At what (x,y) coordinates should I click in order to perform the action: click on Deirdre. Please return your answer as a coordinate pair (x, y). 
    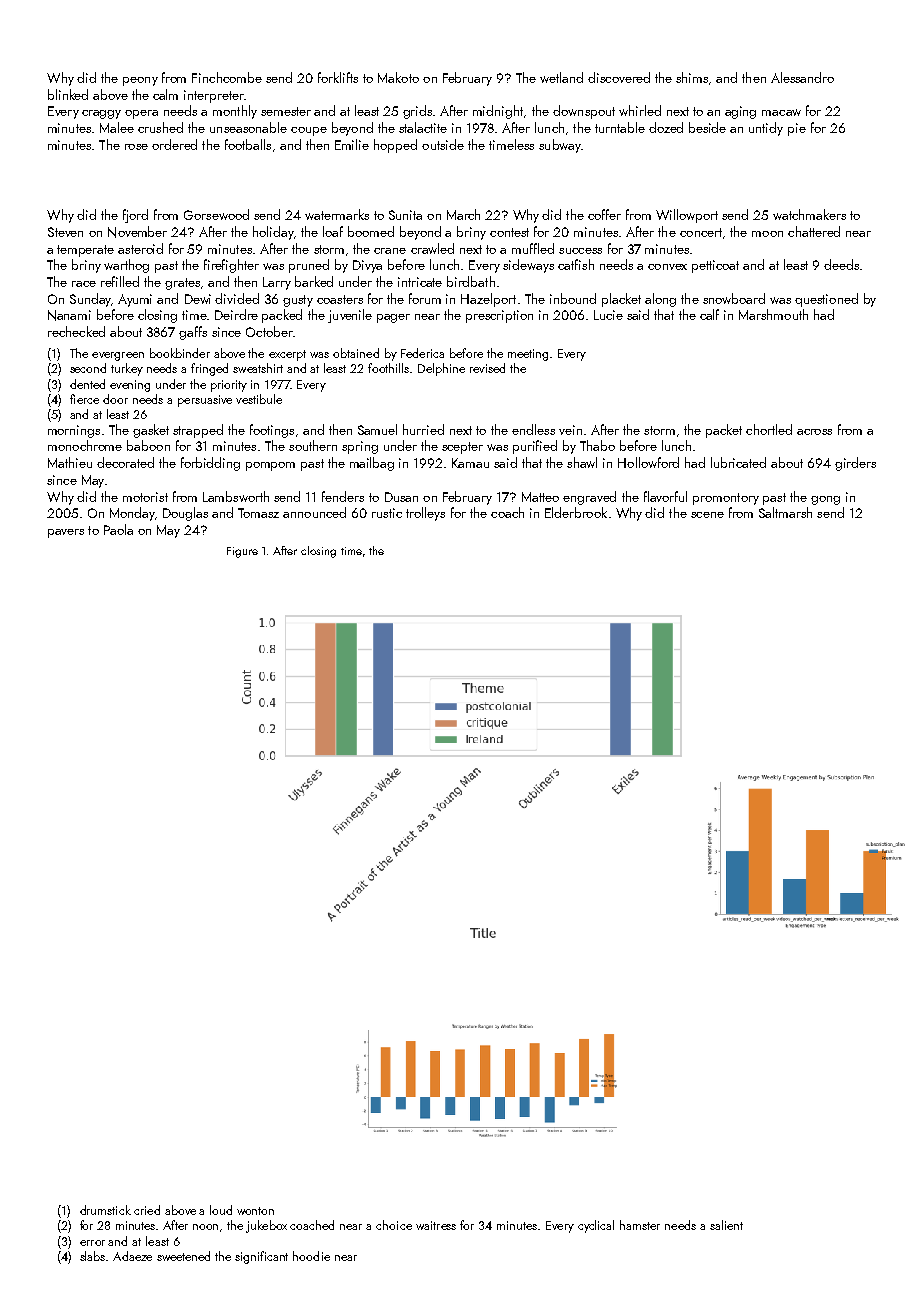
    Looking at the image, I should click on (236, 314).
